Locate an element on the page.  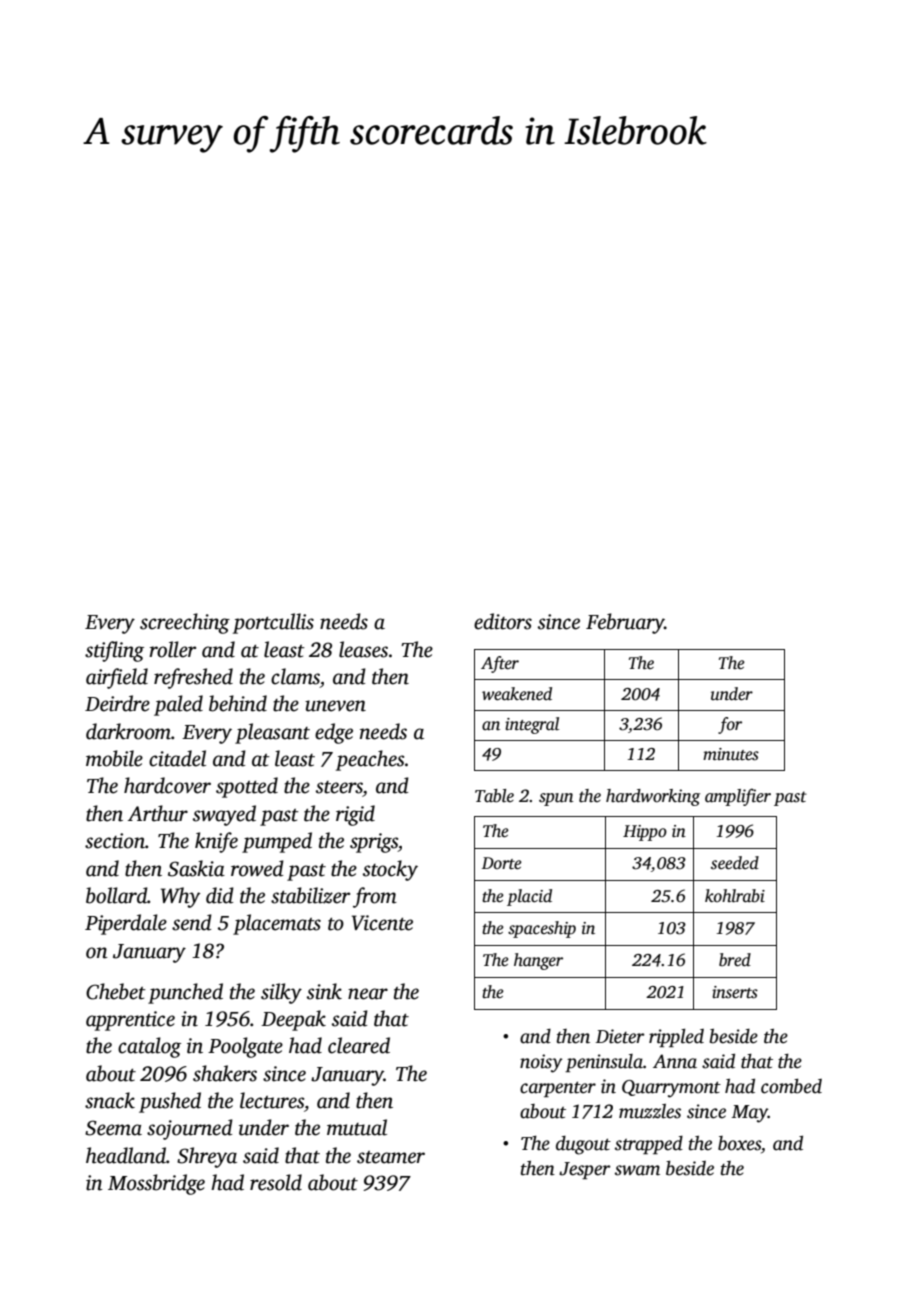
silky is located at coordinates (281, 993).
